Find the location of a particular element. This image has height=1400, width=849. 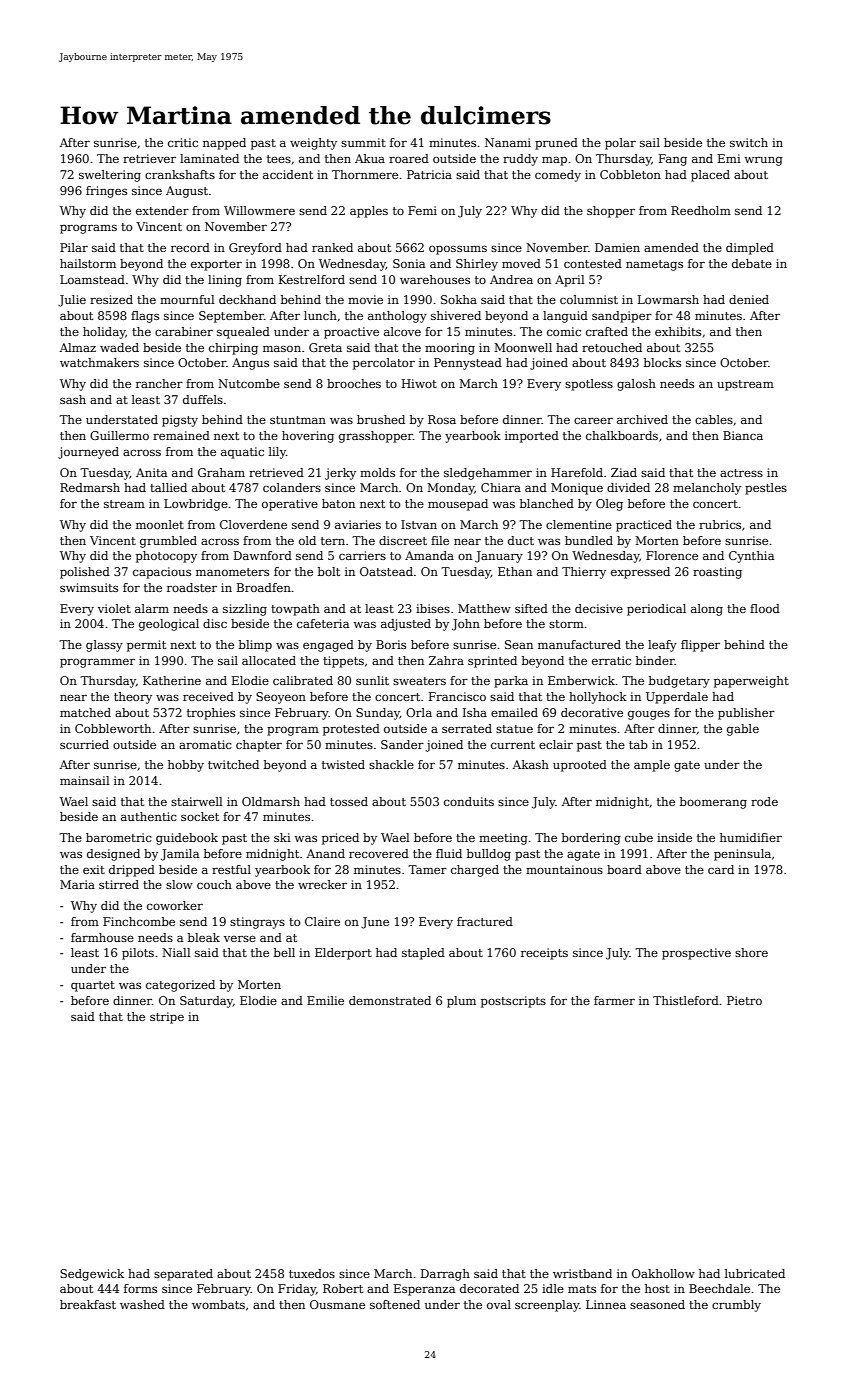

weighty is located at coordinates (313, 144).
